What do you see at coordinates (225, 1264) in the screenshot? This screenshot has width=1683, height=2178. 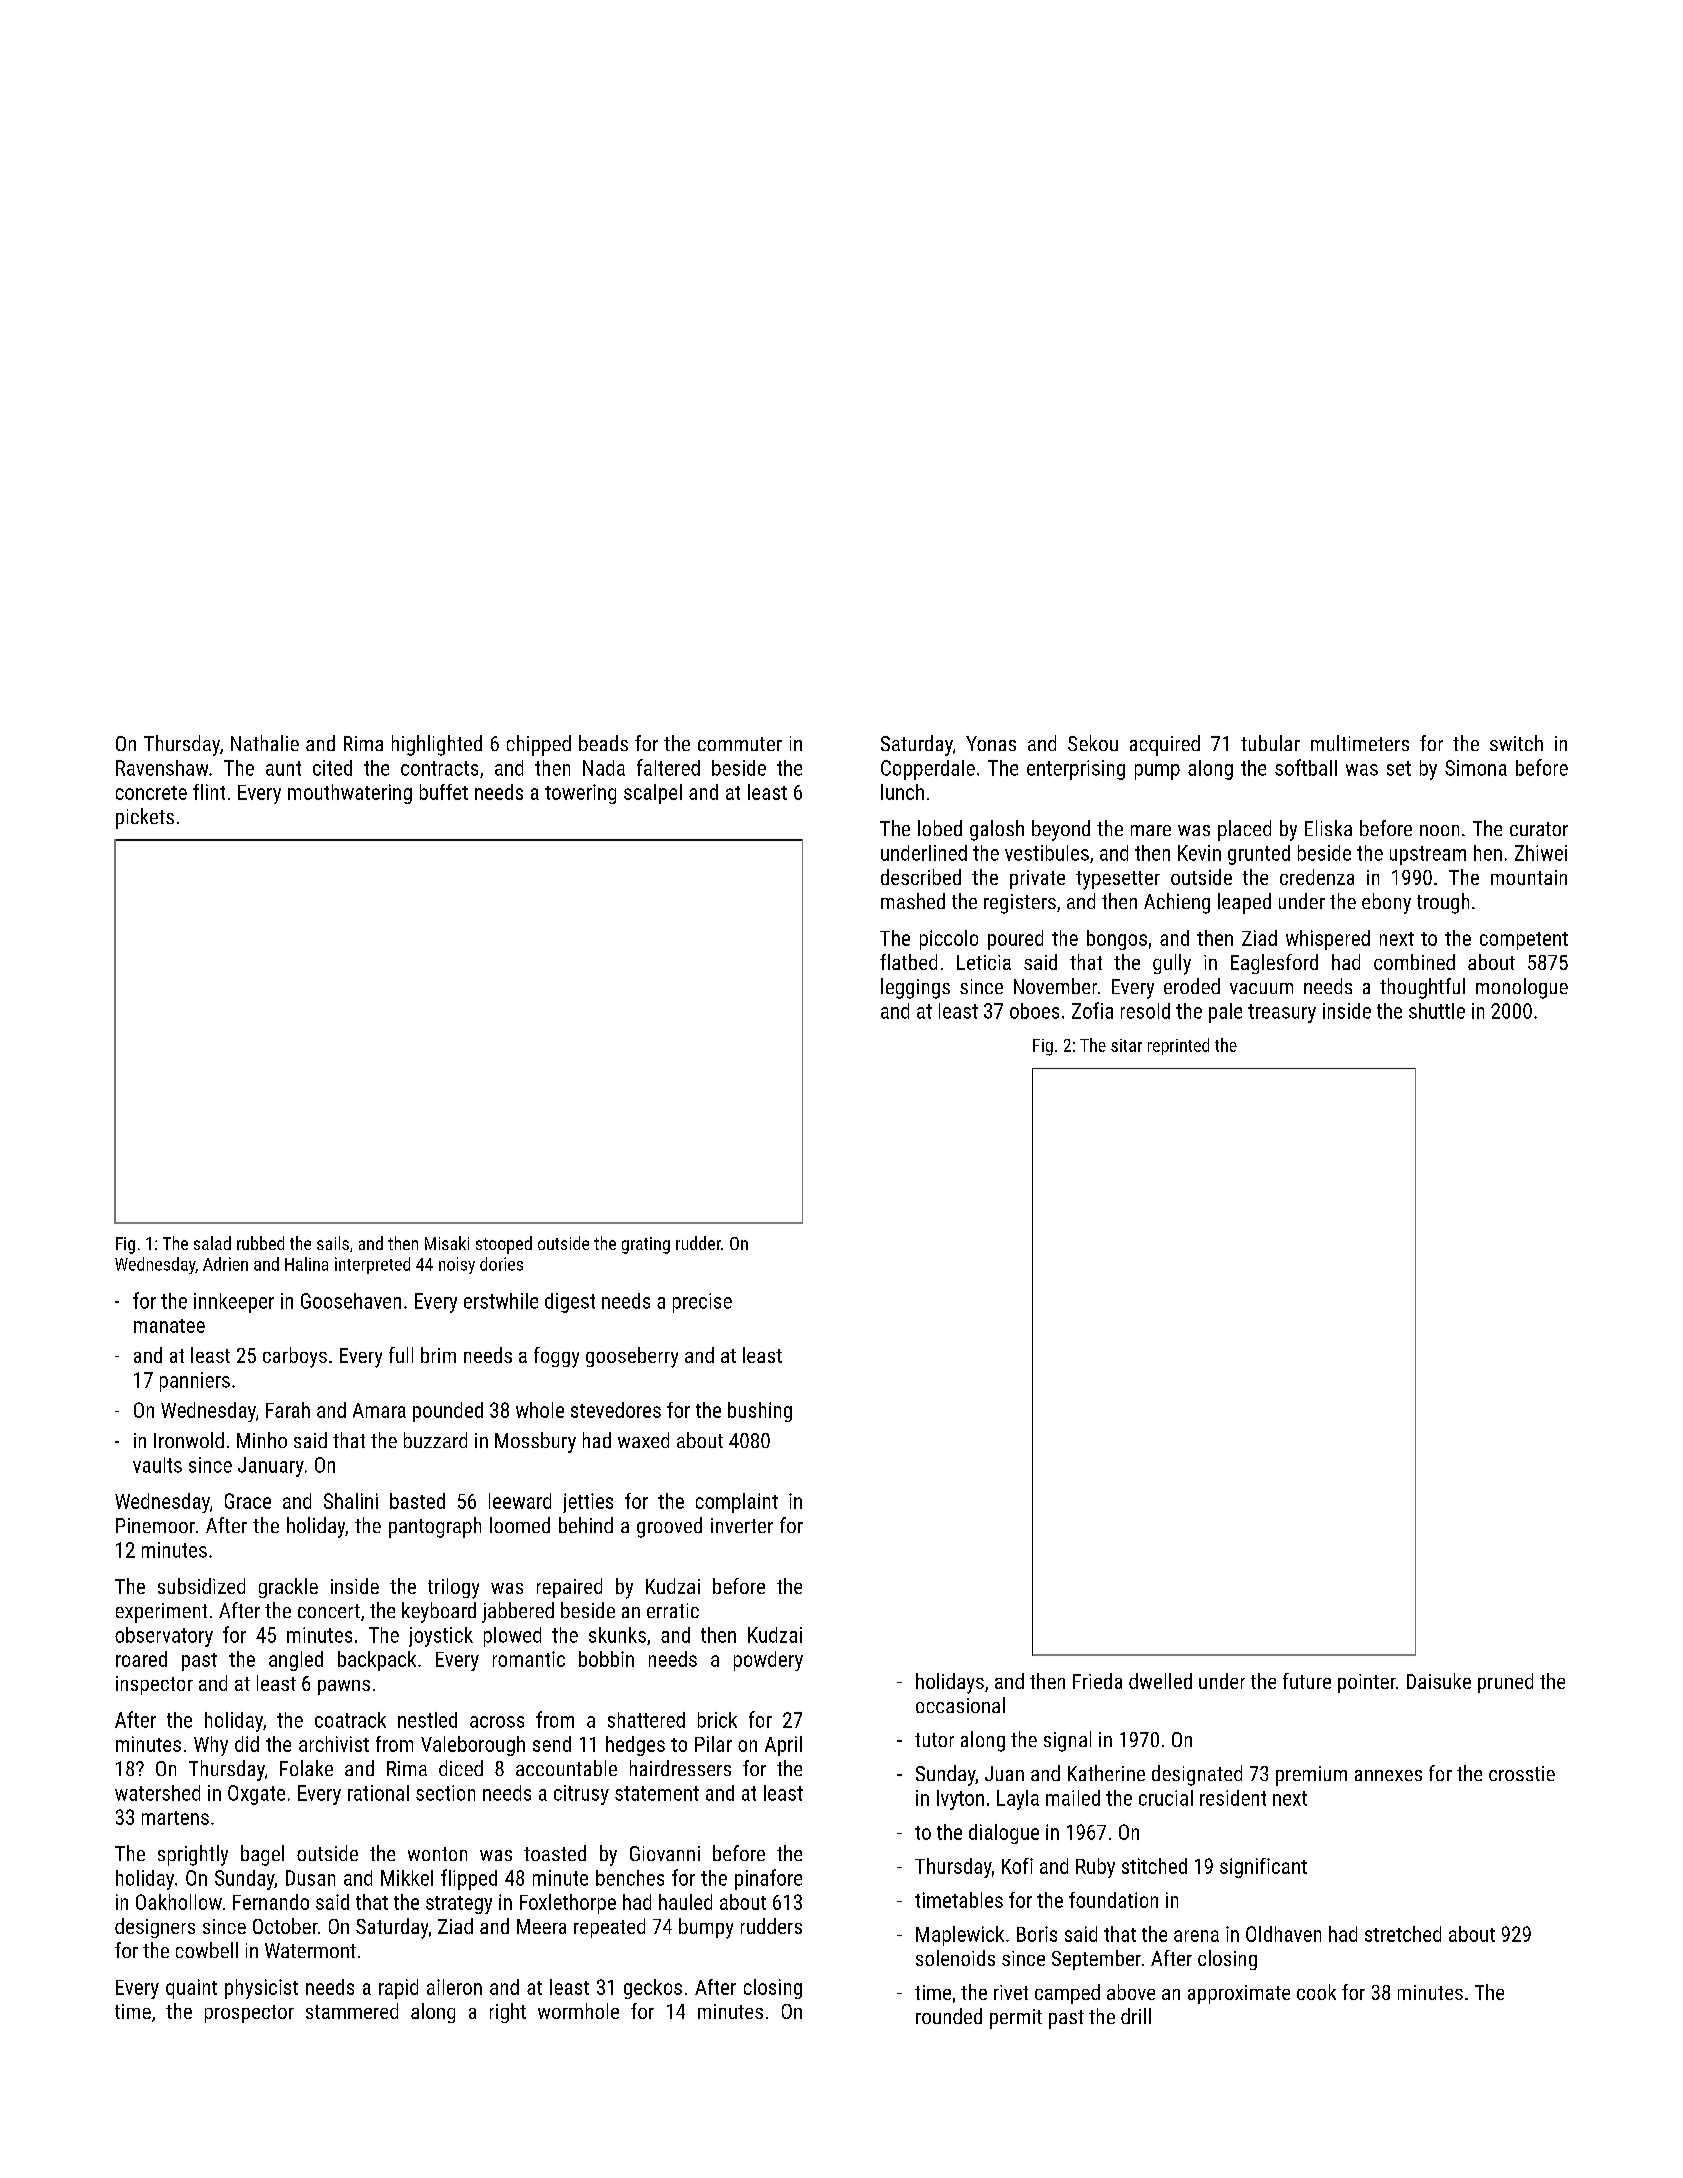 I see `Adrien` at bounding box center [225, 1264].
